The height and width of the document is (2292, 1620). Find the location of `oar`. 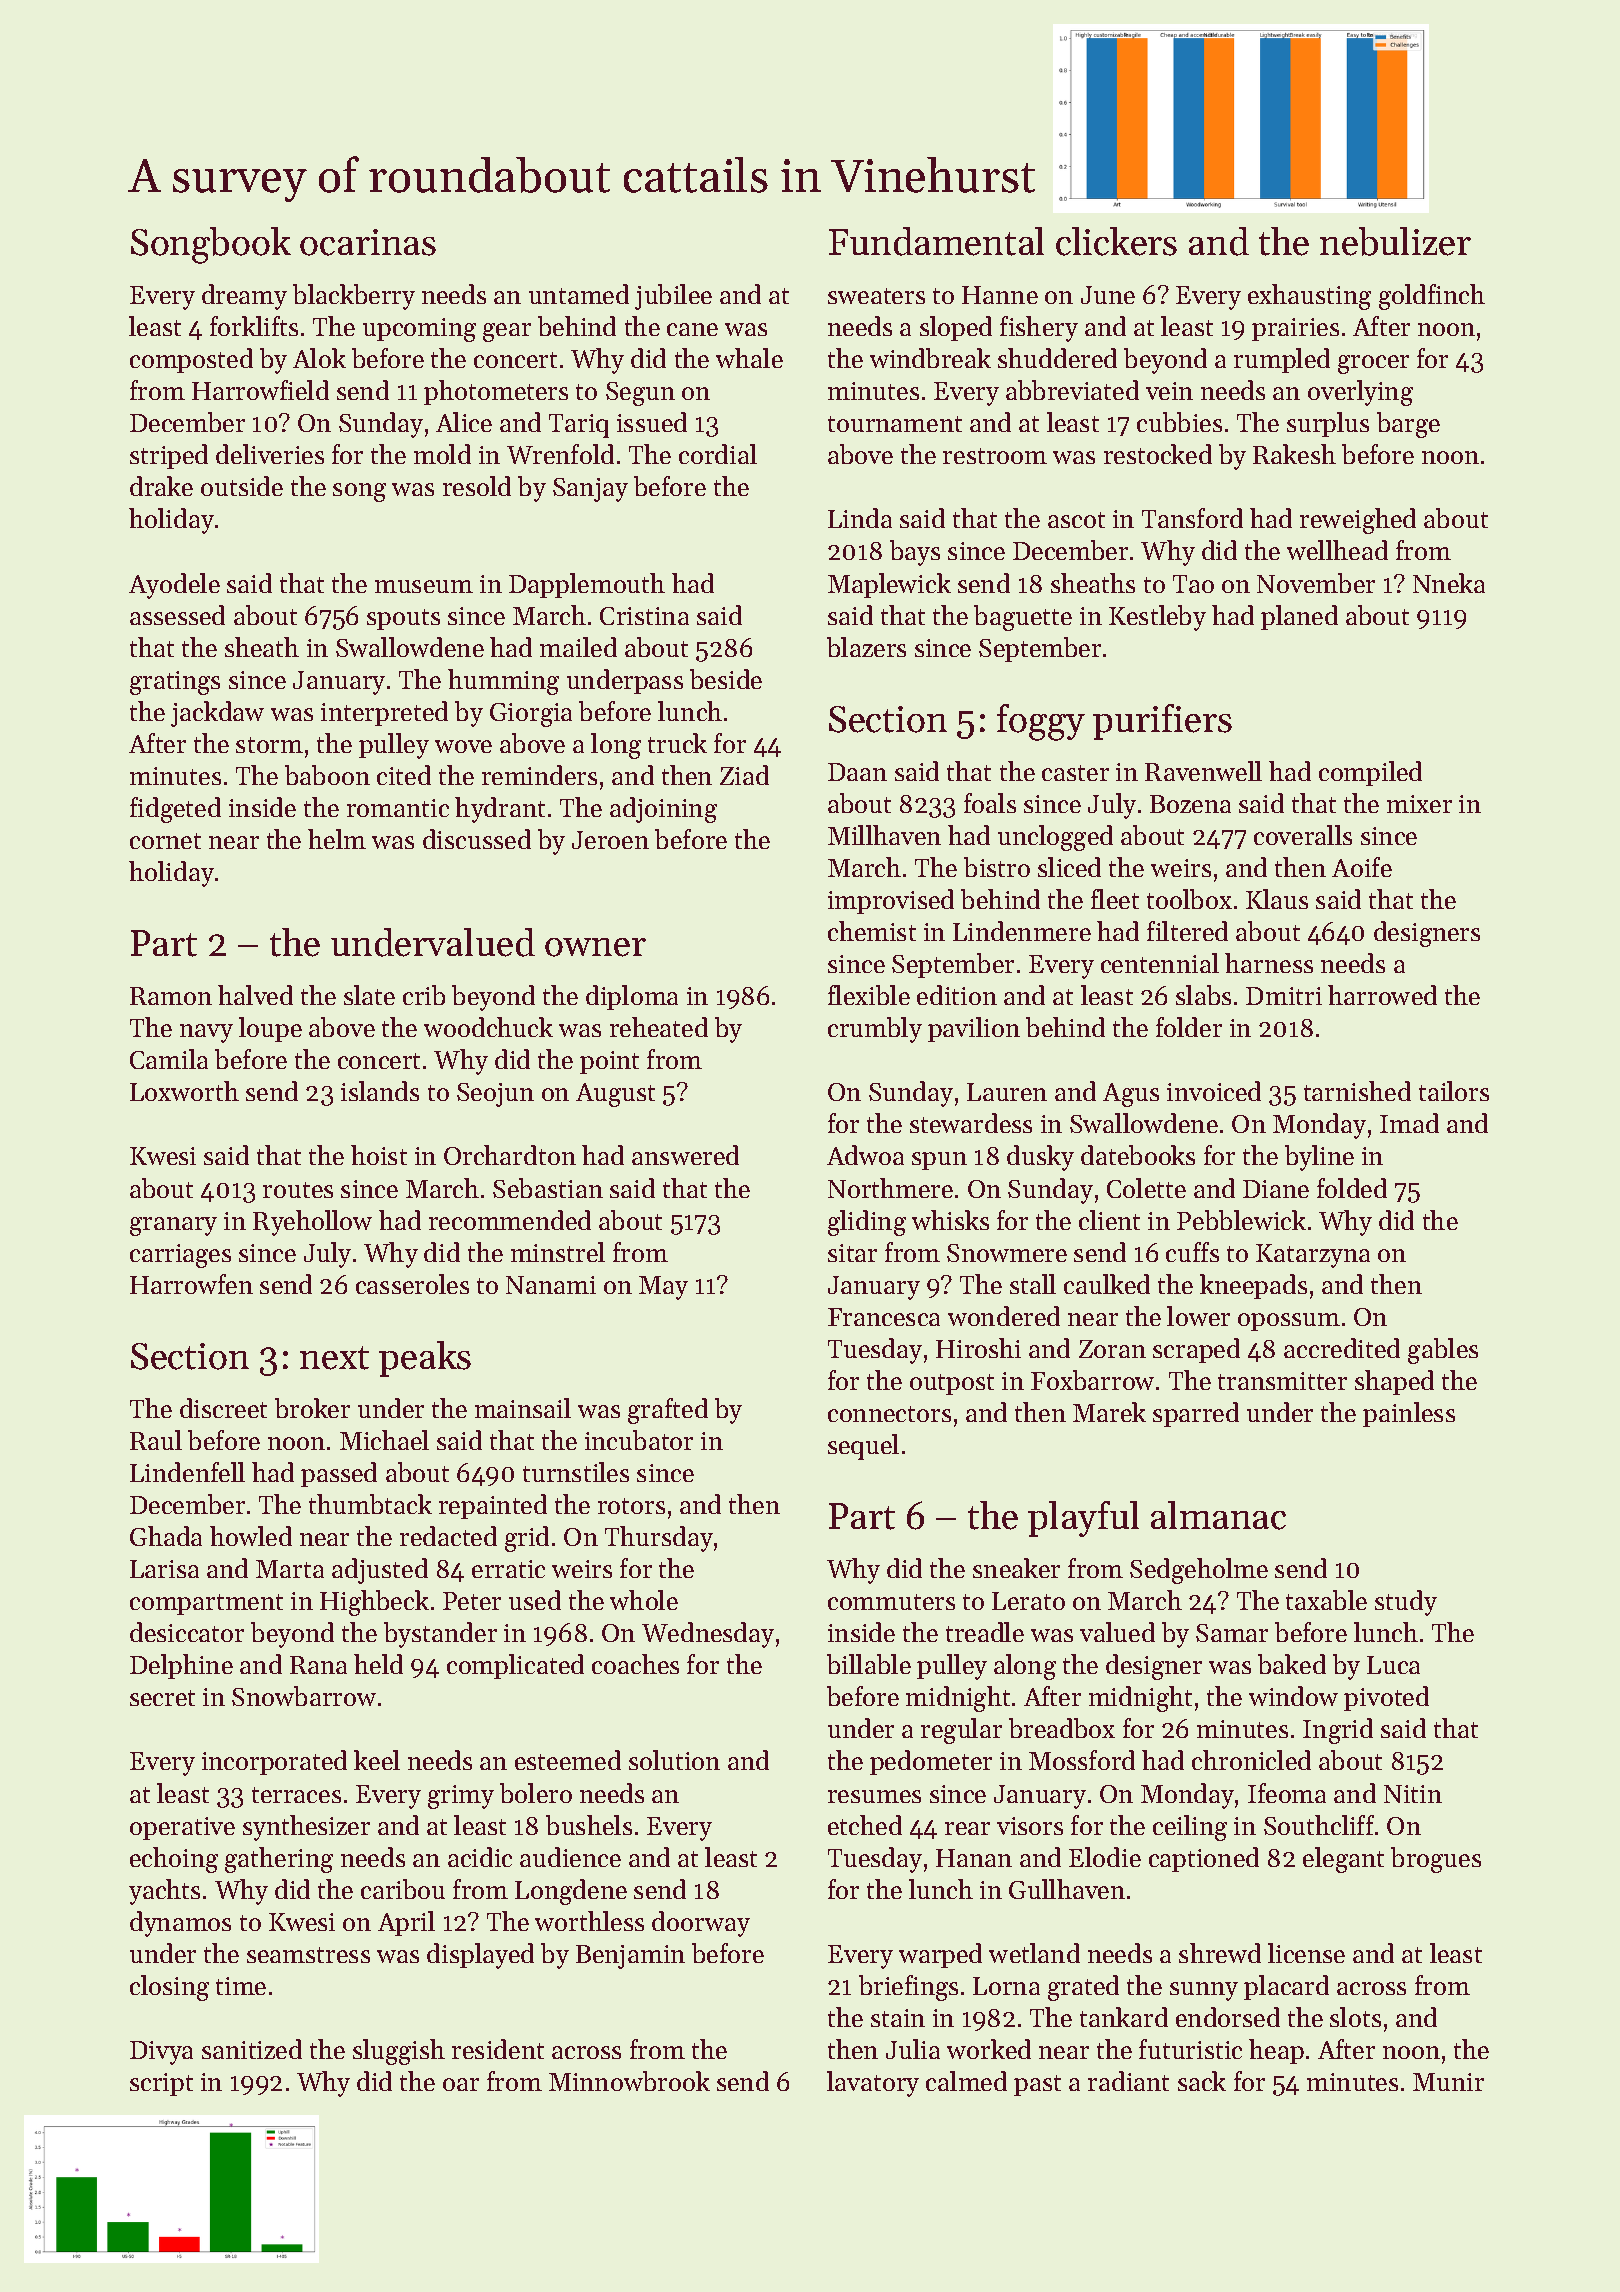

oar is located at coordinates (461, 2084).
